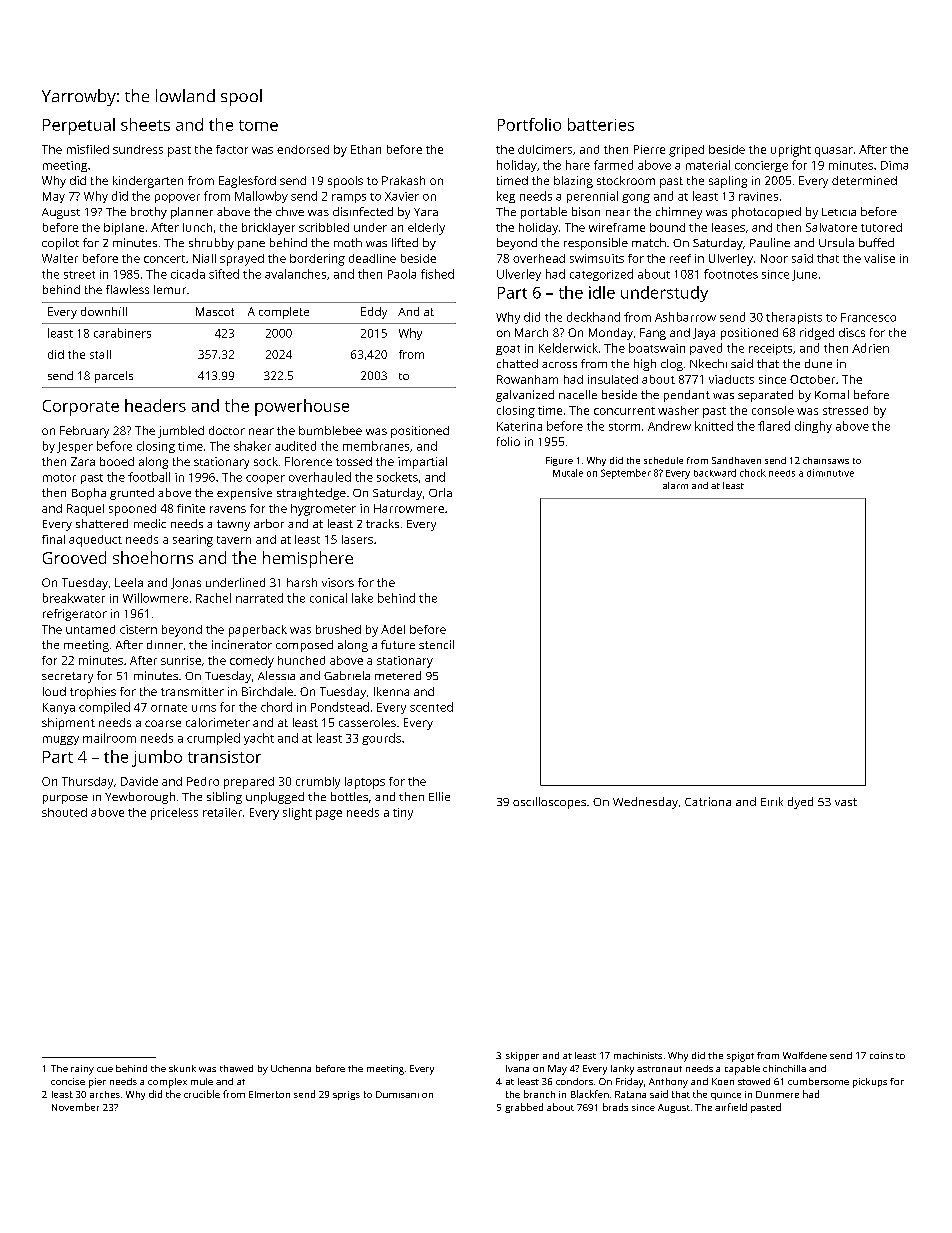 This screenshot has height=1233, width=952. What do you see at coordinates (740, 1057) in the screenshot?
I see `spigot` at bounding box center [740, 1057].
